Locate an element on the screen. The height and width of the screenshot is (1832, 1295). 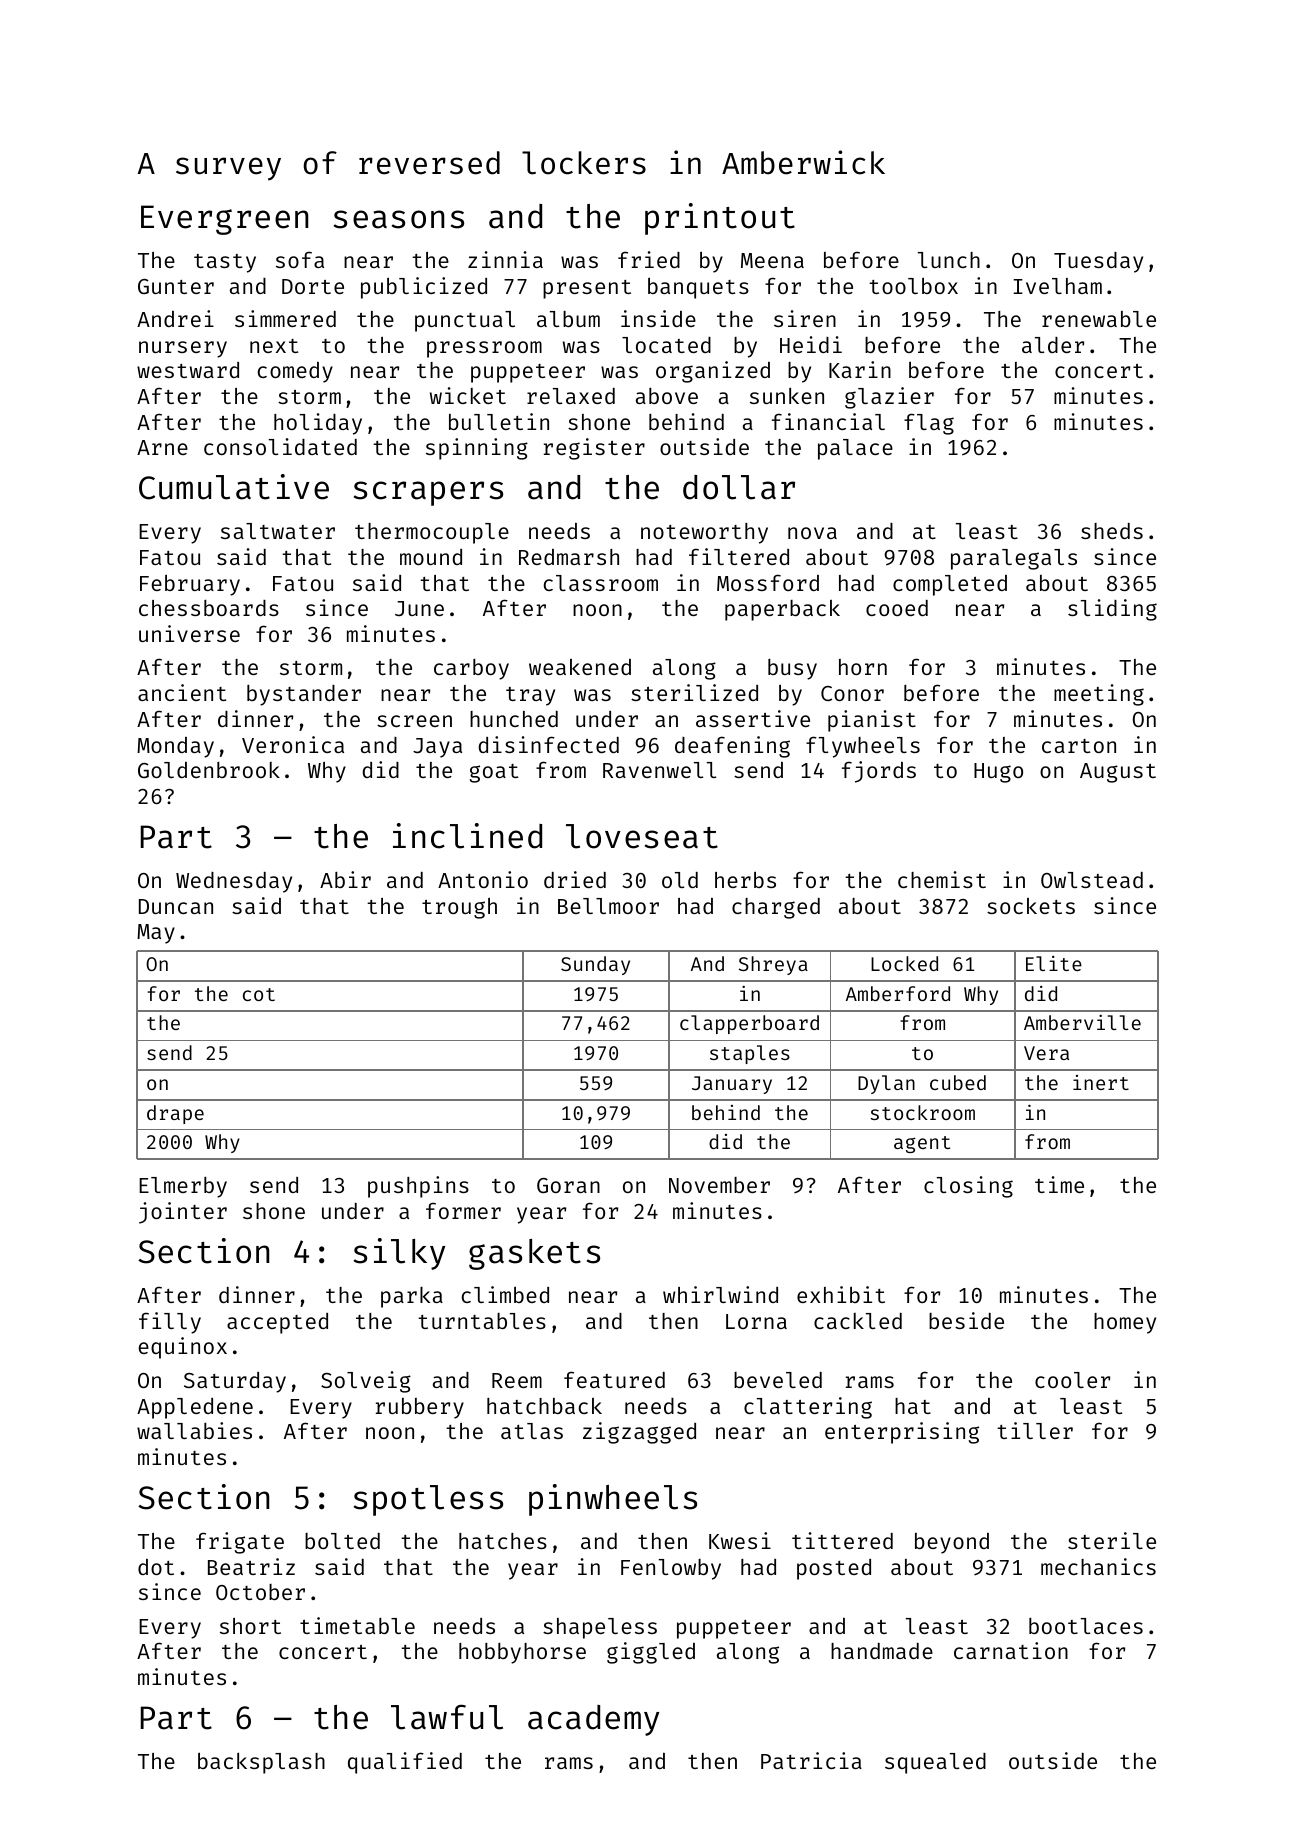
filtered is located at coordinates (739, 556).
